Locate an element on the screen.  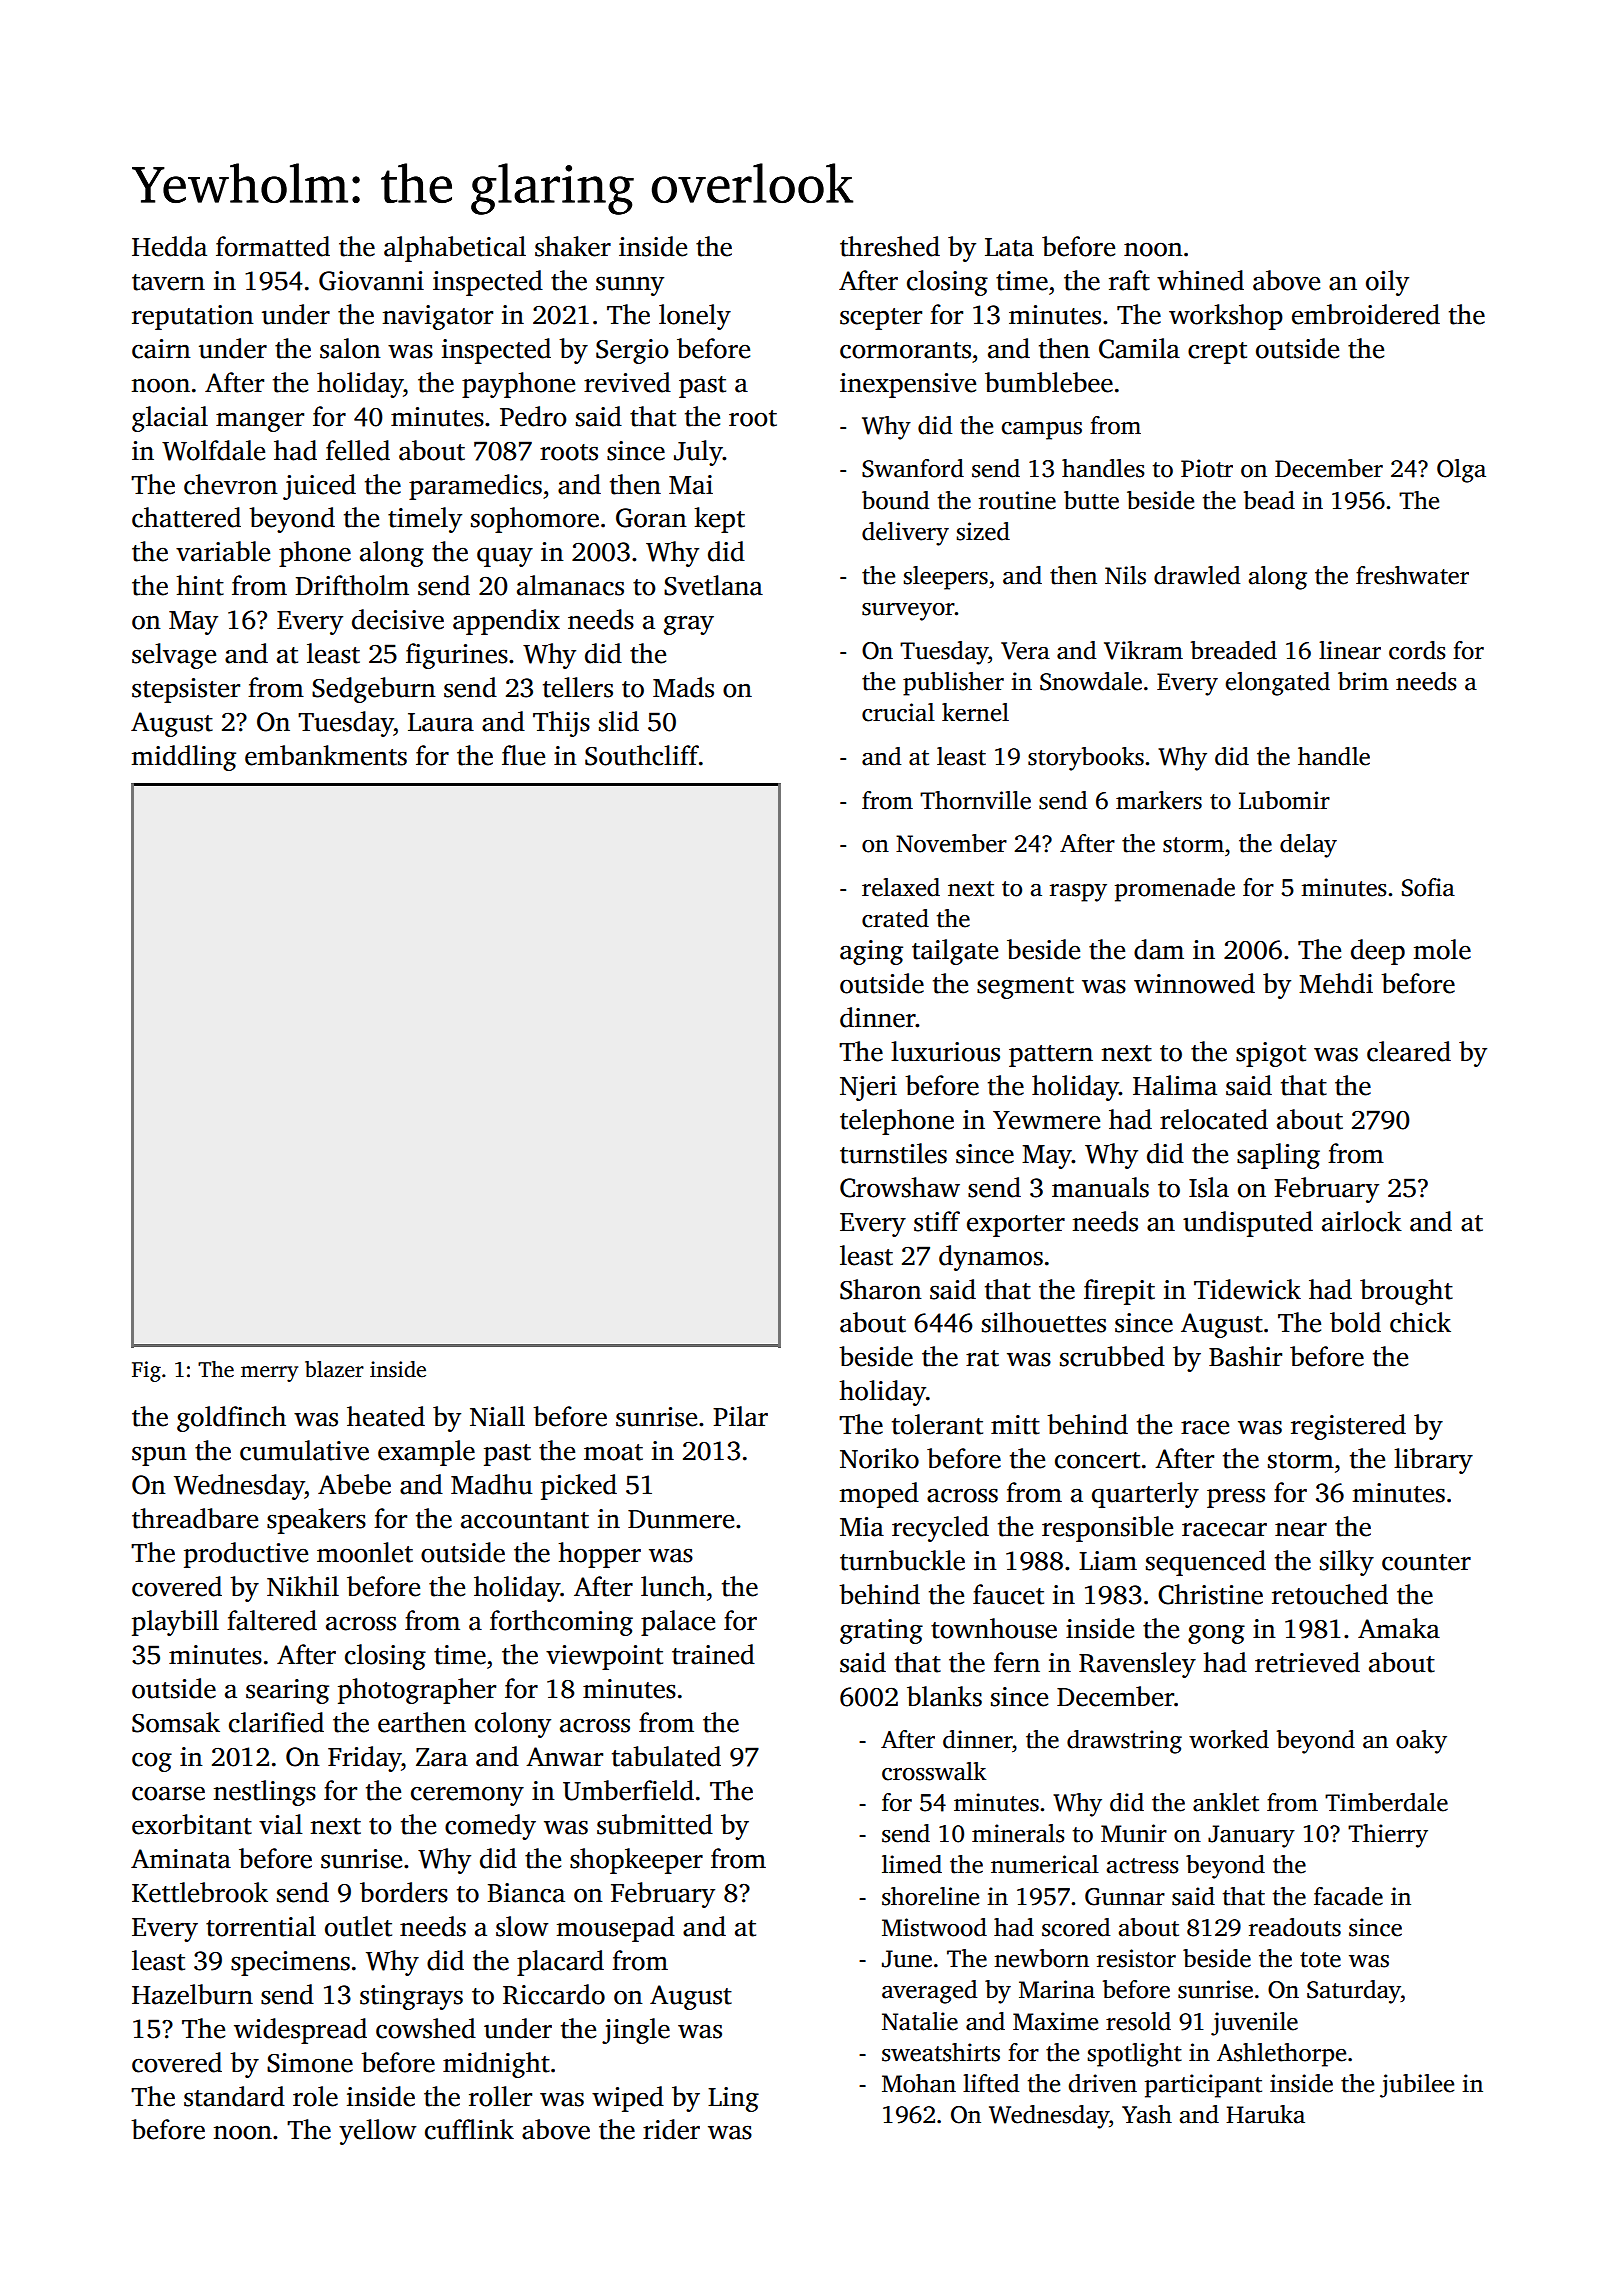
workshop is located at coordinates (1226, 317).
